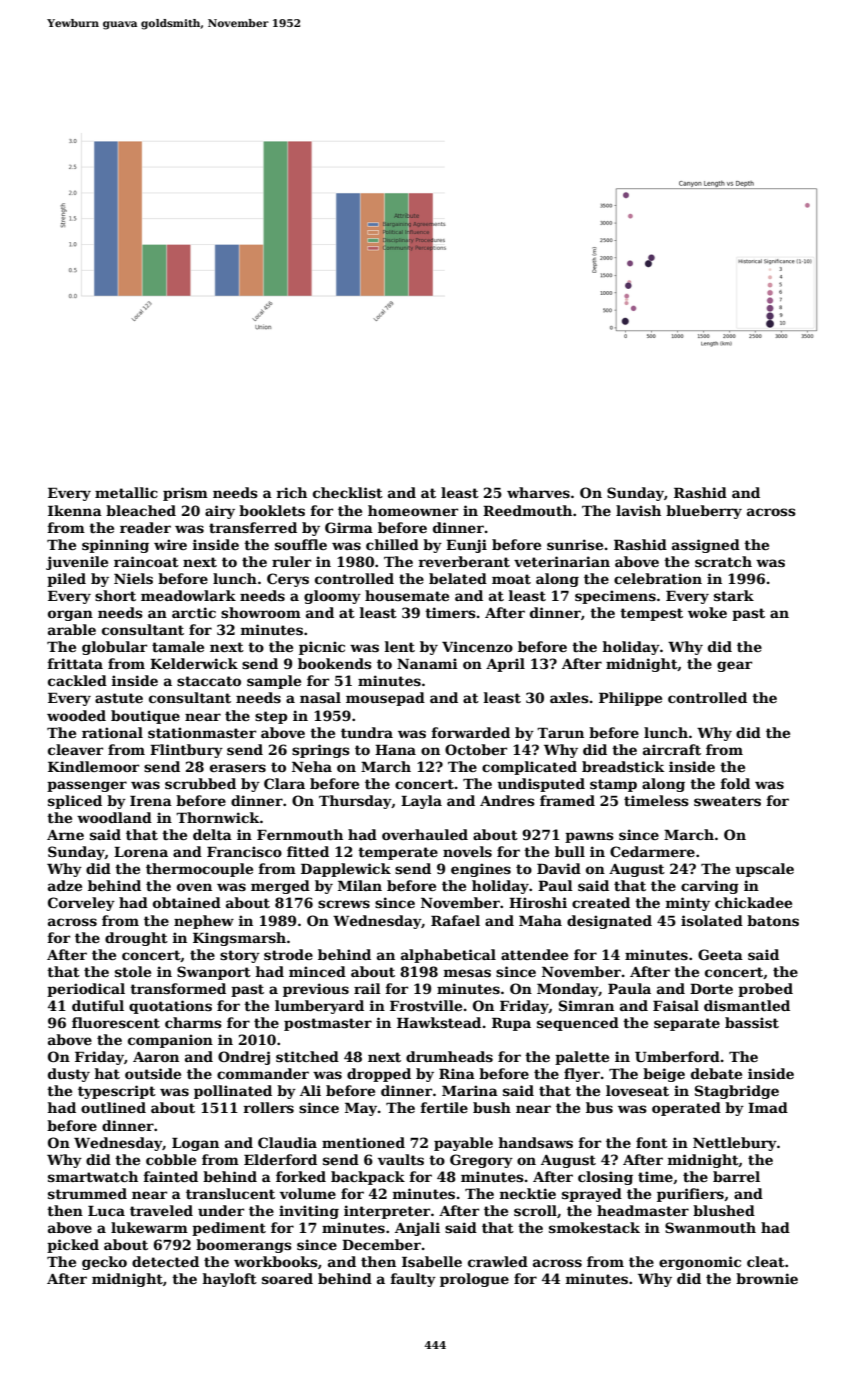  Describe the element at coordinates (455, 920) in the screenshot. I see `Rafael` at that location.
